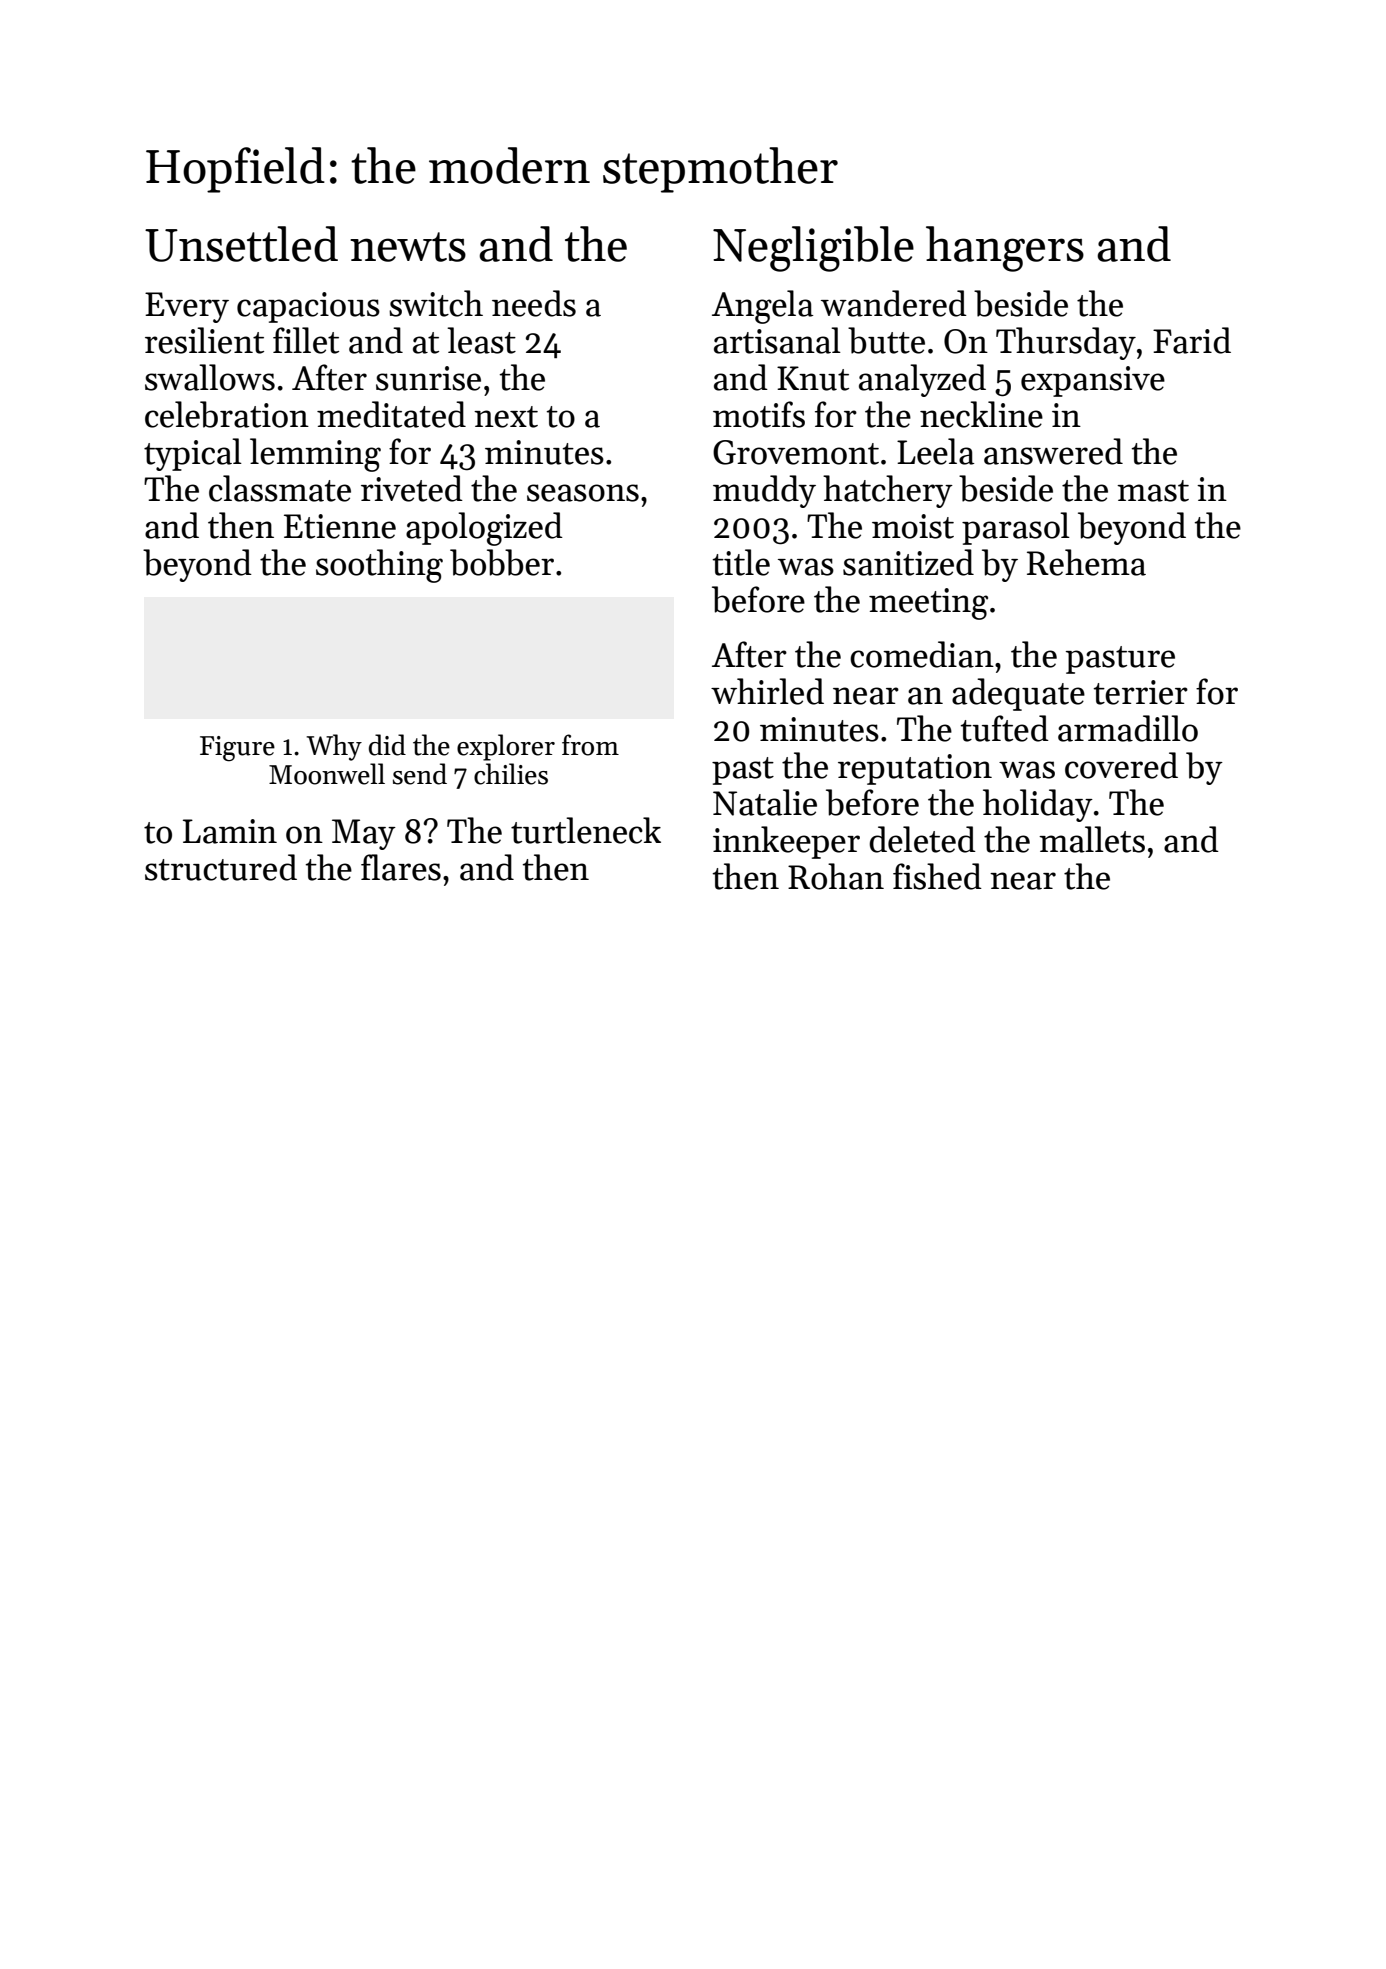 This screenshot has height=1969, width=1386. What do you see at coordinates (481, 340) in the screenshot?
I see `least` at bounding box center [481, 340].
